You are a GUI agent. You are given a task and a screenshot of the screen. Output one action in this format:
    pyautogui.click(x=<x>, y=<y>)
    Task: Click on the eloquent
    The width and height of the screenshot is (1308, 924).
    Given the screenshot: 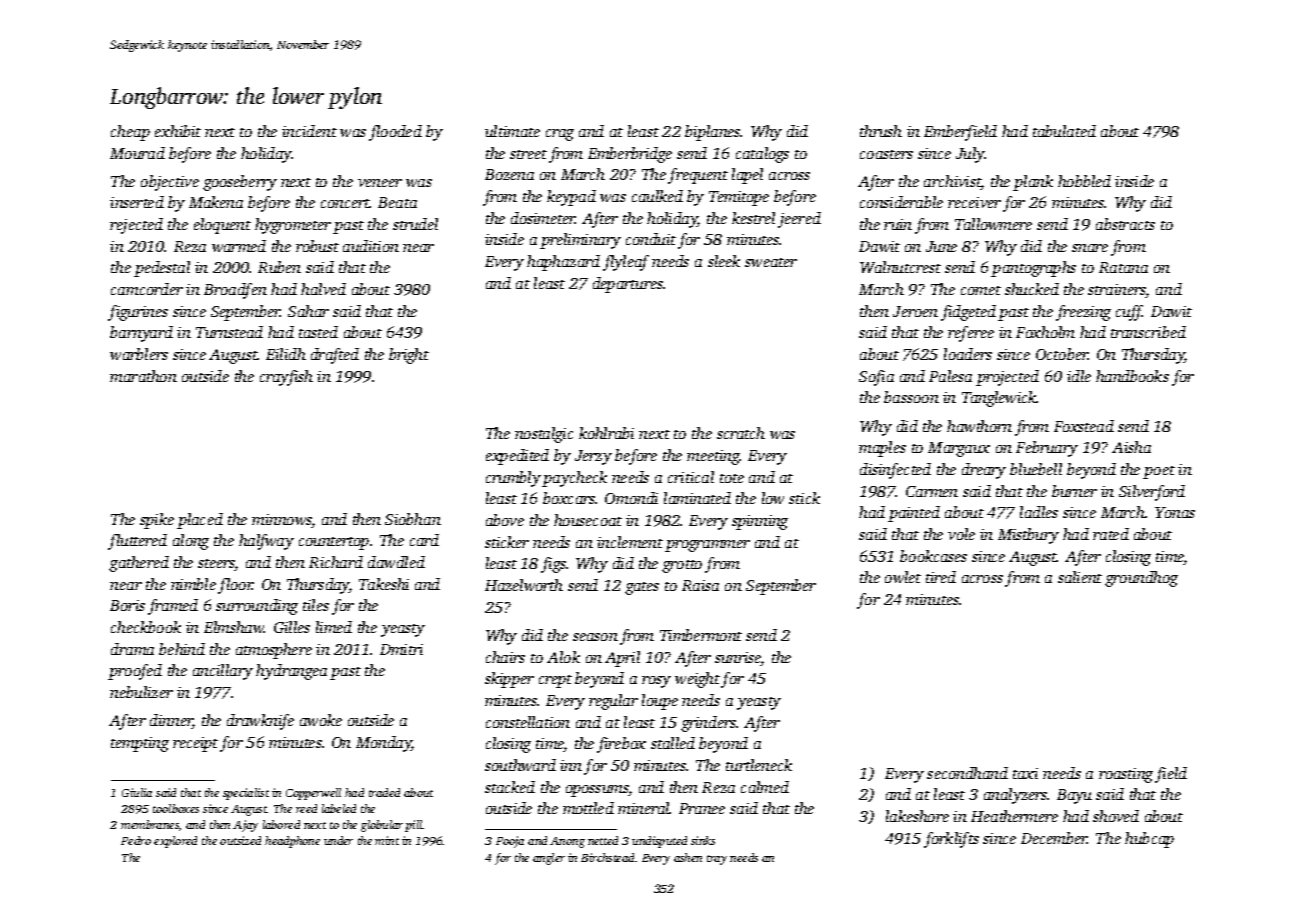 What is the action you would take?
    pyautogui.click(x=222, y=226)
